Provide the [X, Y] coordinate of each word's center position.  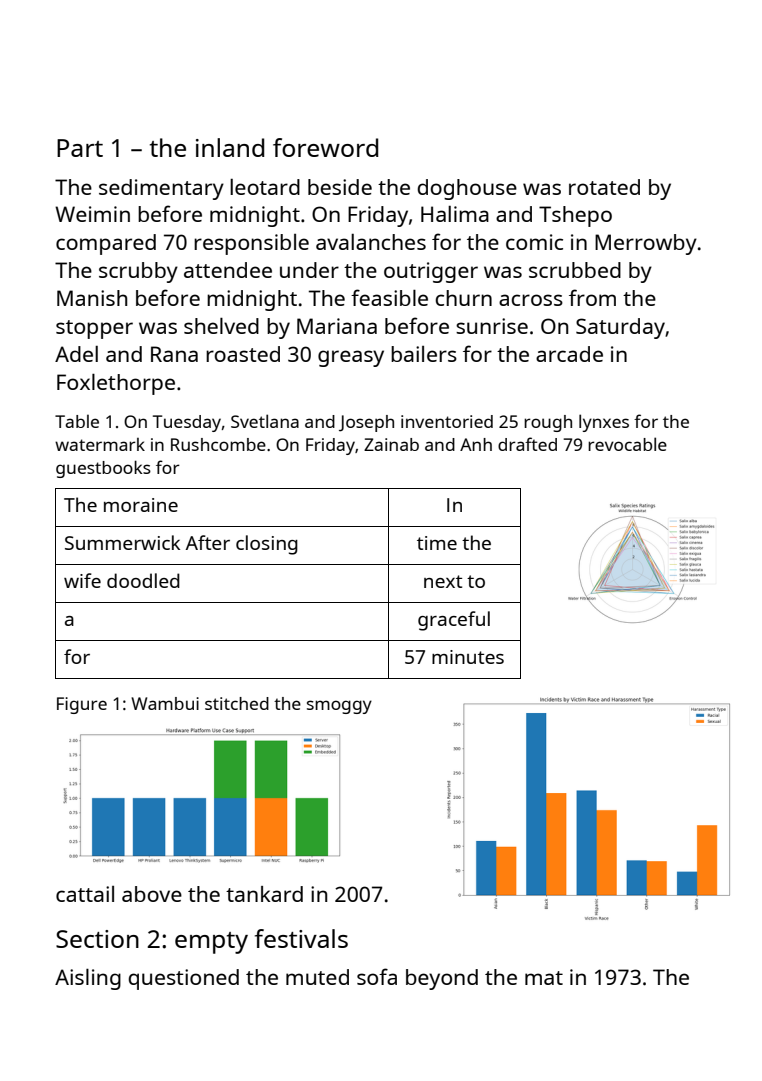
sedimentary [161, 189]
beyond [442, 979]
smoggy [339, 707]
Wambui [165, 703]
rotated [604, 187]
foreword [325, 147]
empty [211, 943]
